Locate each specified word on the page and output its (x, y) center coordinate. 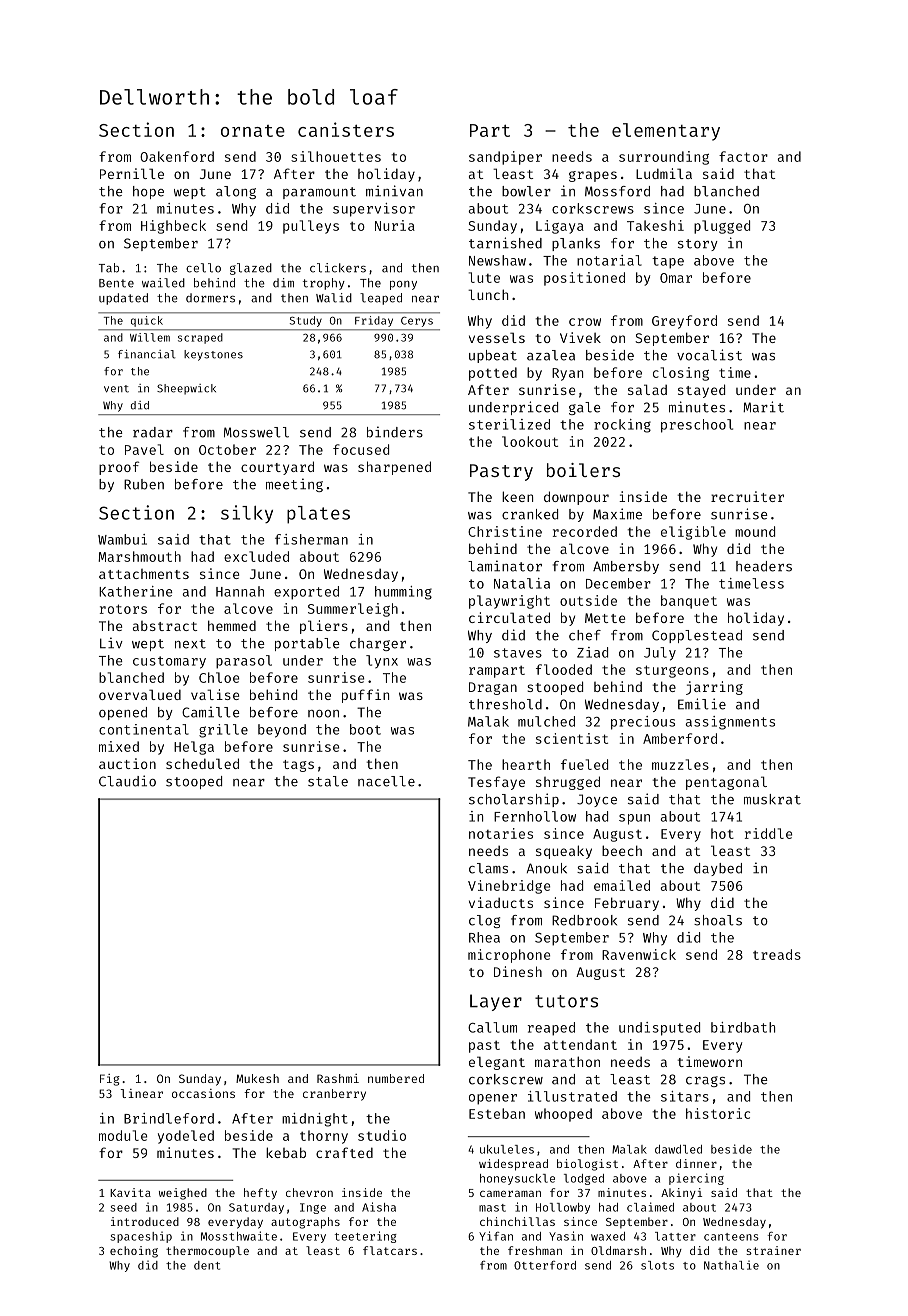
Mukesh (257, 1078)
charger (378, 644)
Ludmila (664, 173)
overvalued (140, 694)
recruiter (747, 496)
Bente (116, 283)
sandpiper (505, 158)
